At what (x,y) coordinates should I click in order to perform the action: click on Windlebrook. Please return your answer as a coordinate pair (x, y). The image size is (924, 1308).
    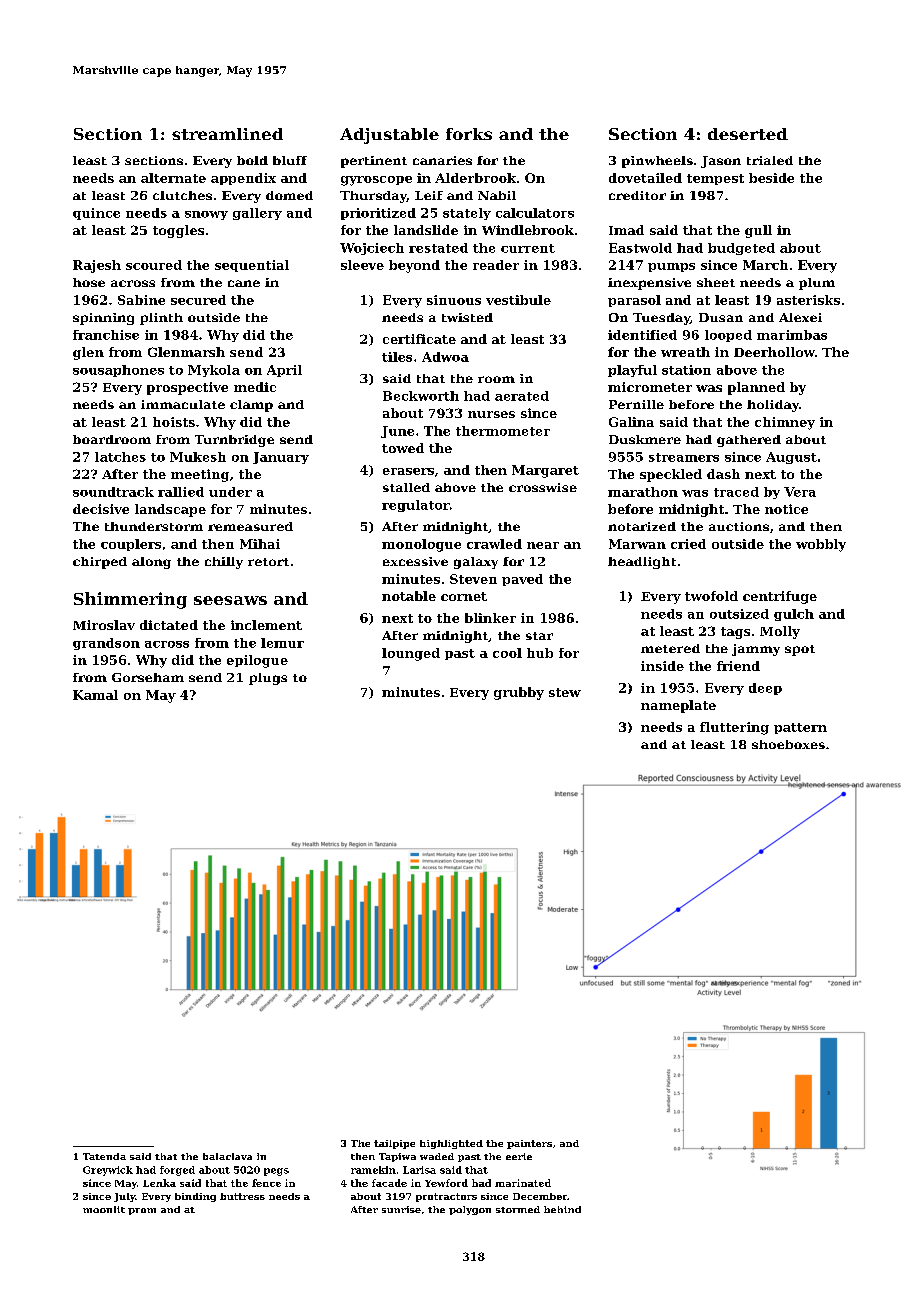
    Looking at the image, I should click on (528, 230).
